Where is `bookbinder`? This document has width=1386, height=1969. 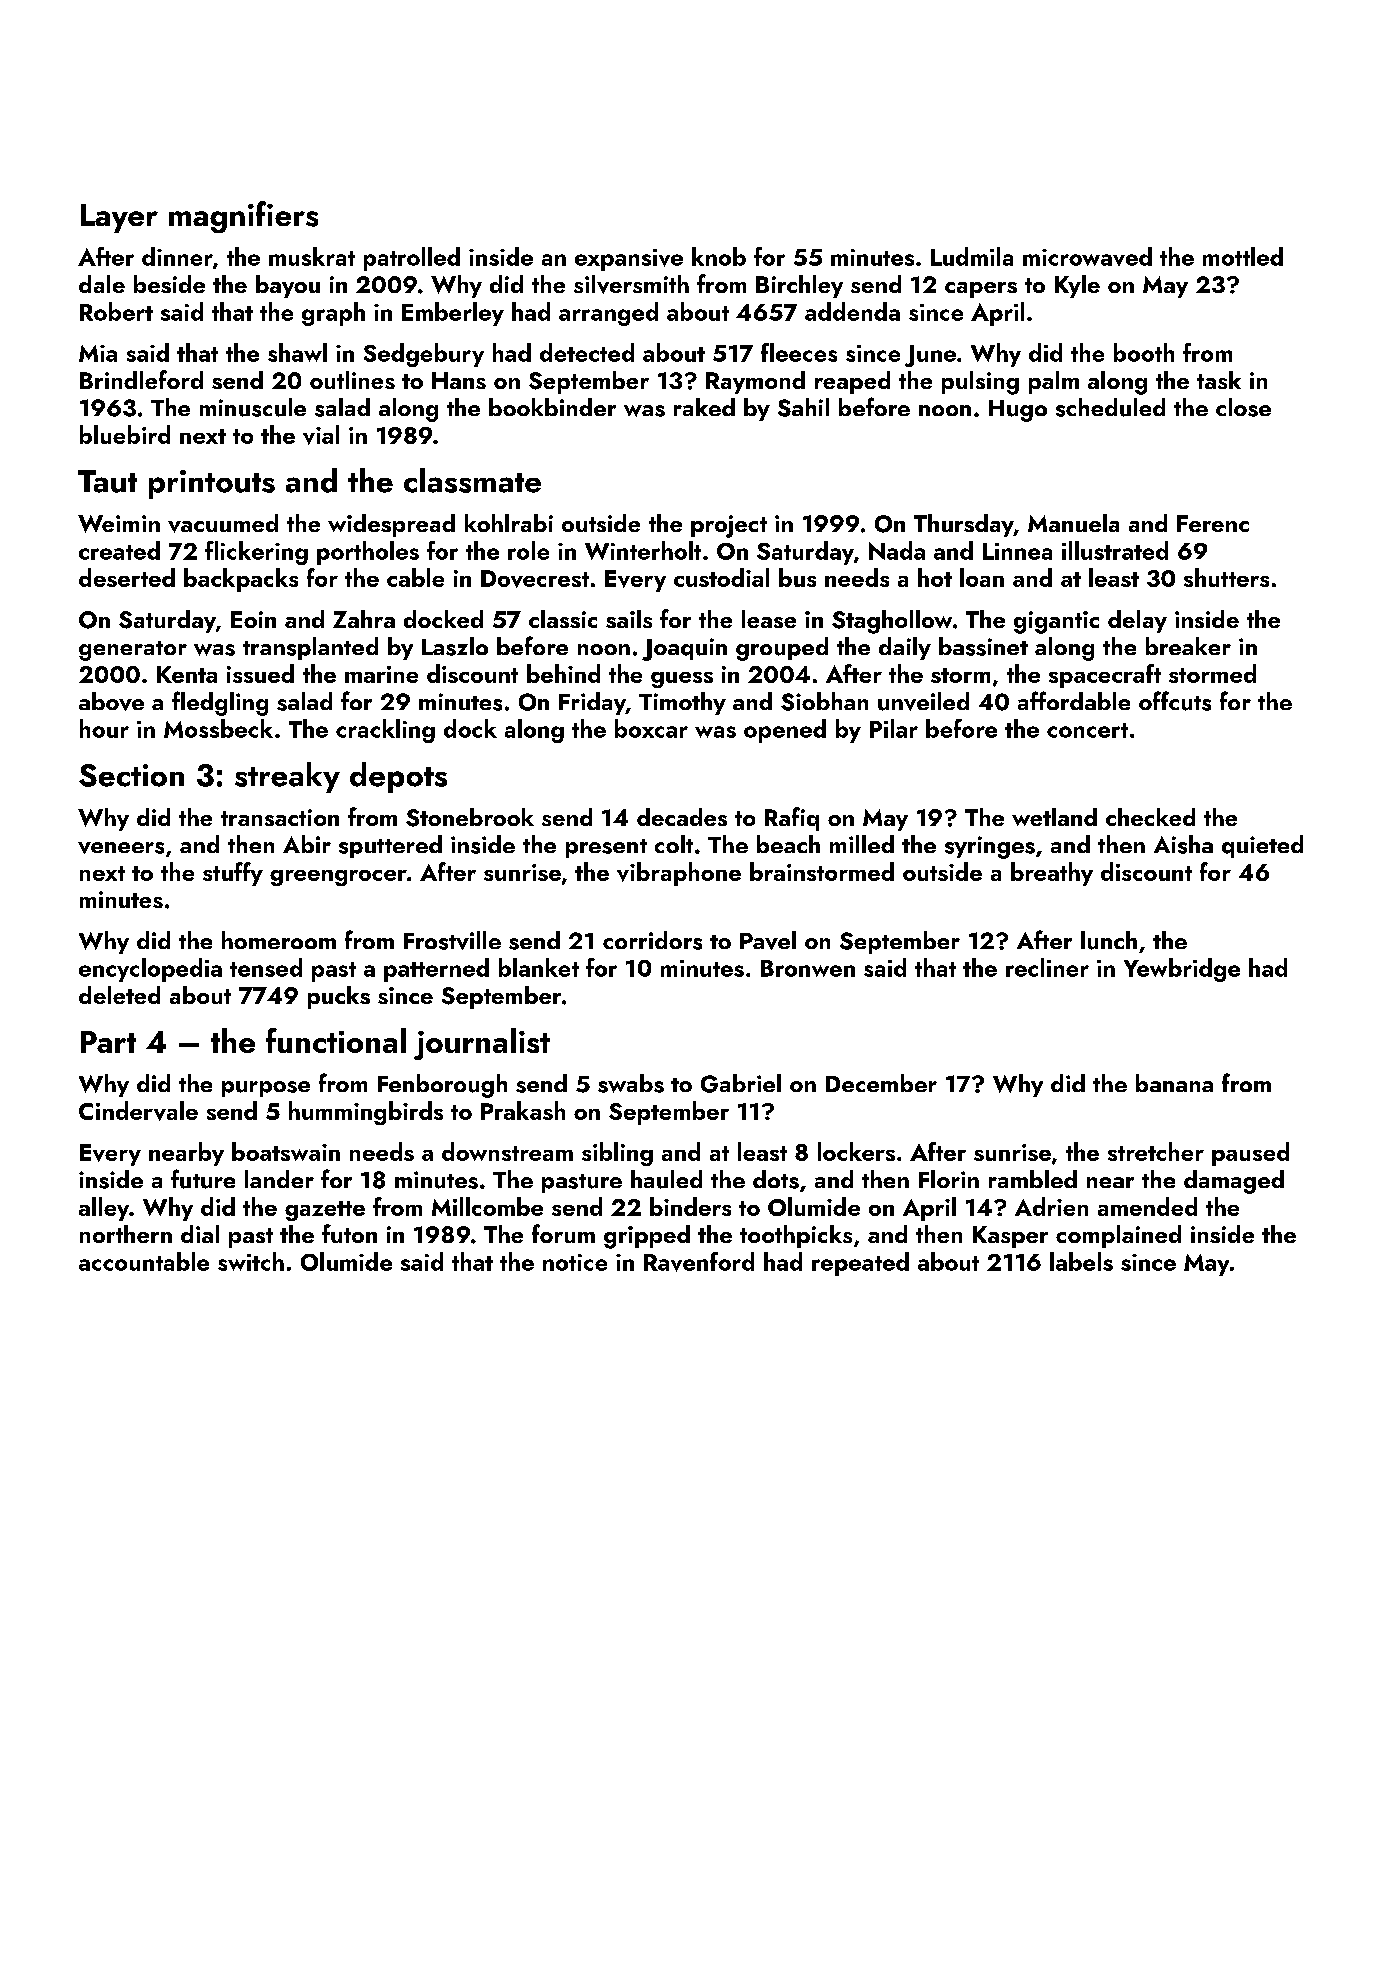
bookbinder is located at coordinates (552, 407).
